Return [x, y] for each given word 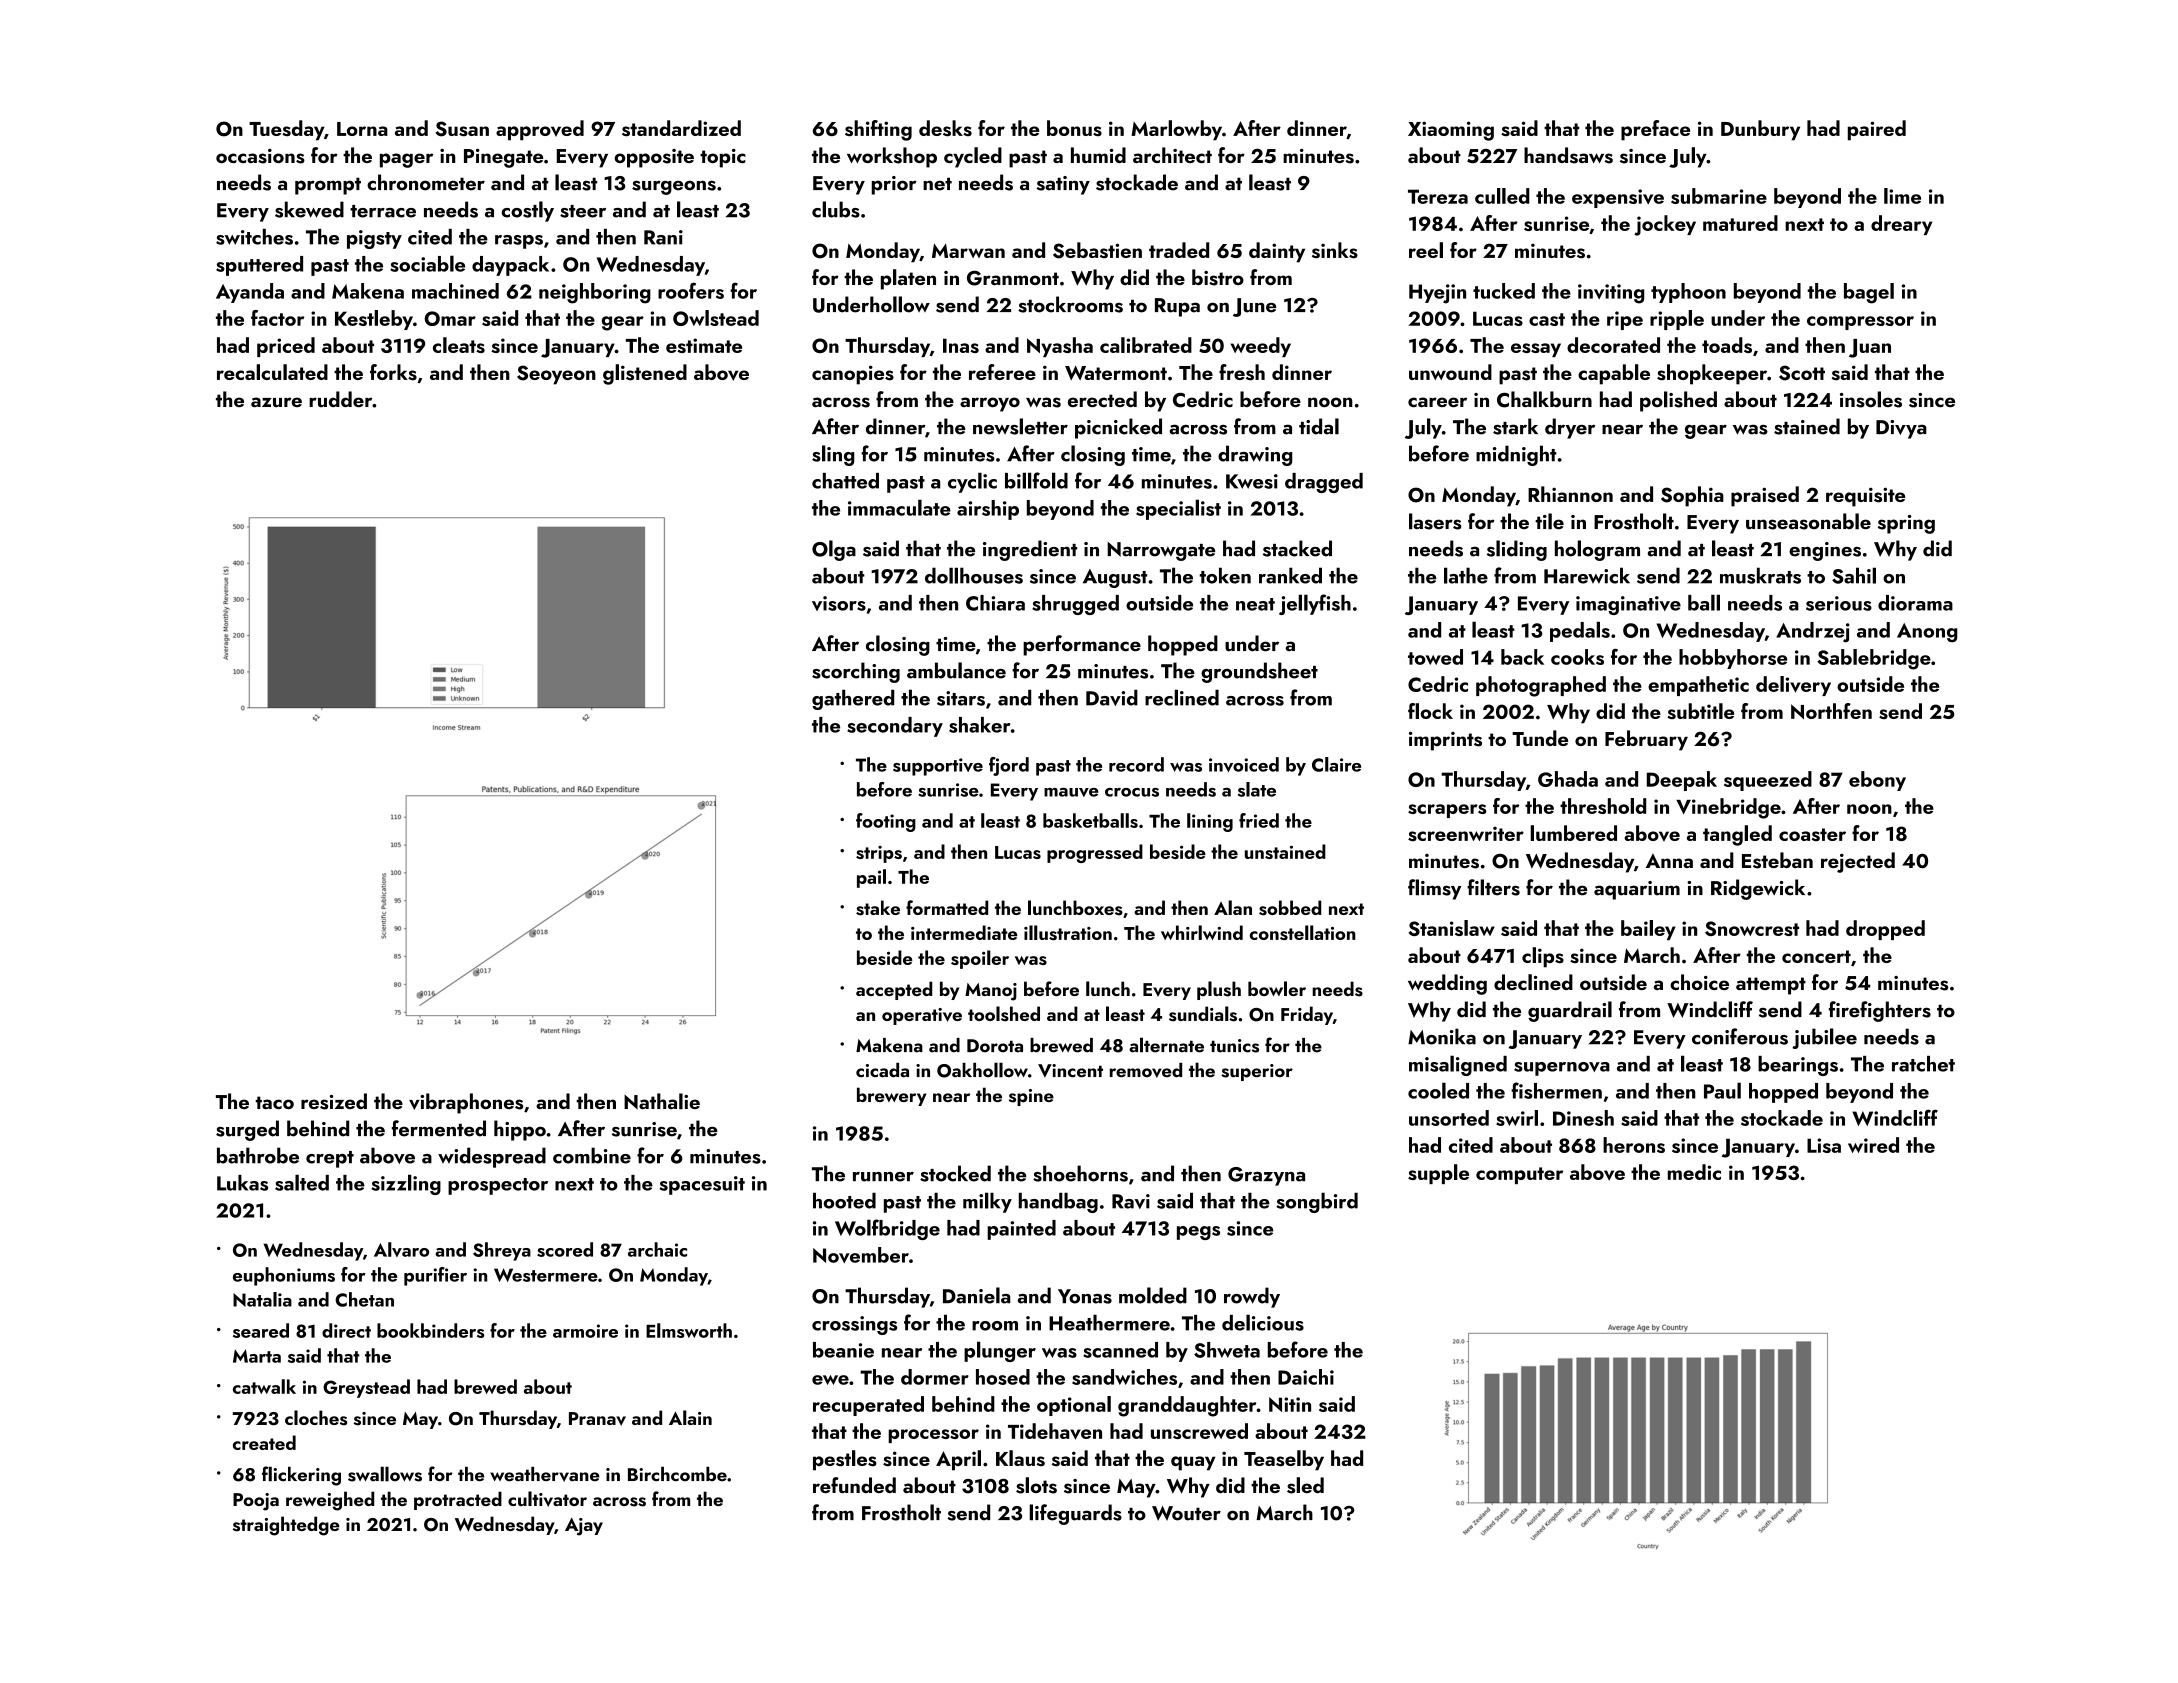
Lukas [242, 1183]
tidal [1319, 426]
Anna [1669, 861]
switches [254, 237]
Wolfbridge [887, 1229]
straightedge [286, 1526]
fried [1259, 820]
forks [393, 372]
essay [1536, 350]
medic [1694, 1172]
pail [871, 878]
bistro [1218, 277]
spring [1906, 524]
